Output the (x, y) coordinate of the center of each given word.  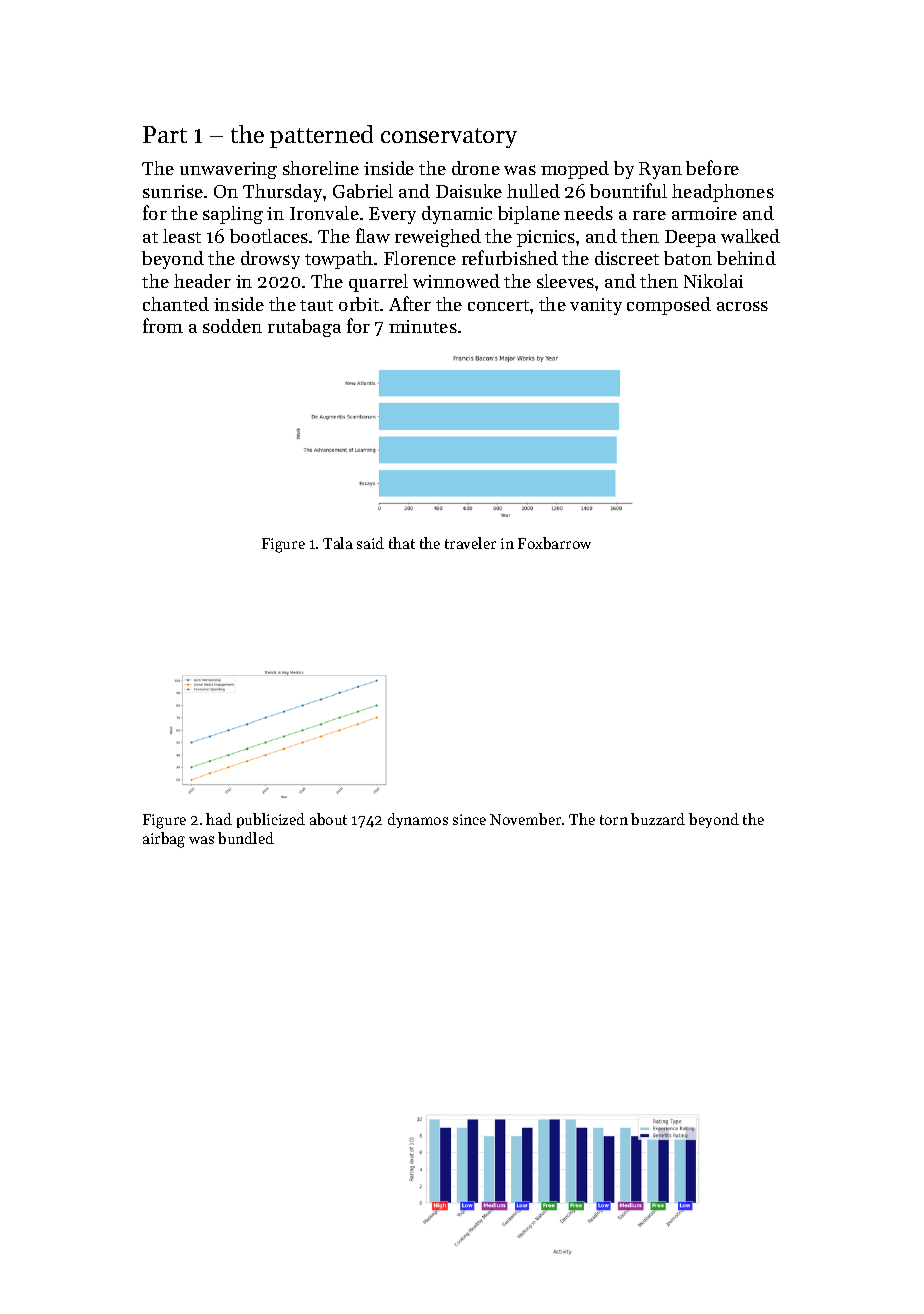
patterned (321, 136)
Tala (338, 543)
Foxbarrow (554, 543)
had (219, 819)
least (182, 236)
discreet (627, 258)
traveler (470, 543)
